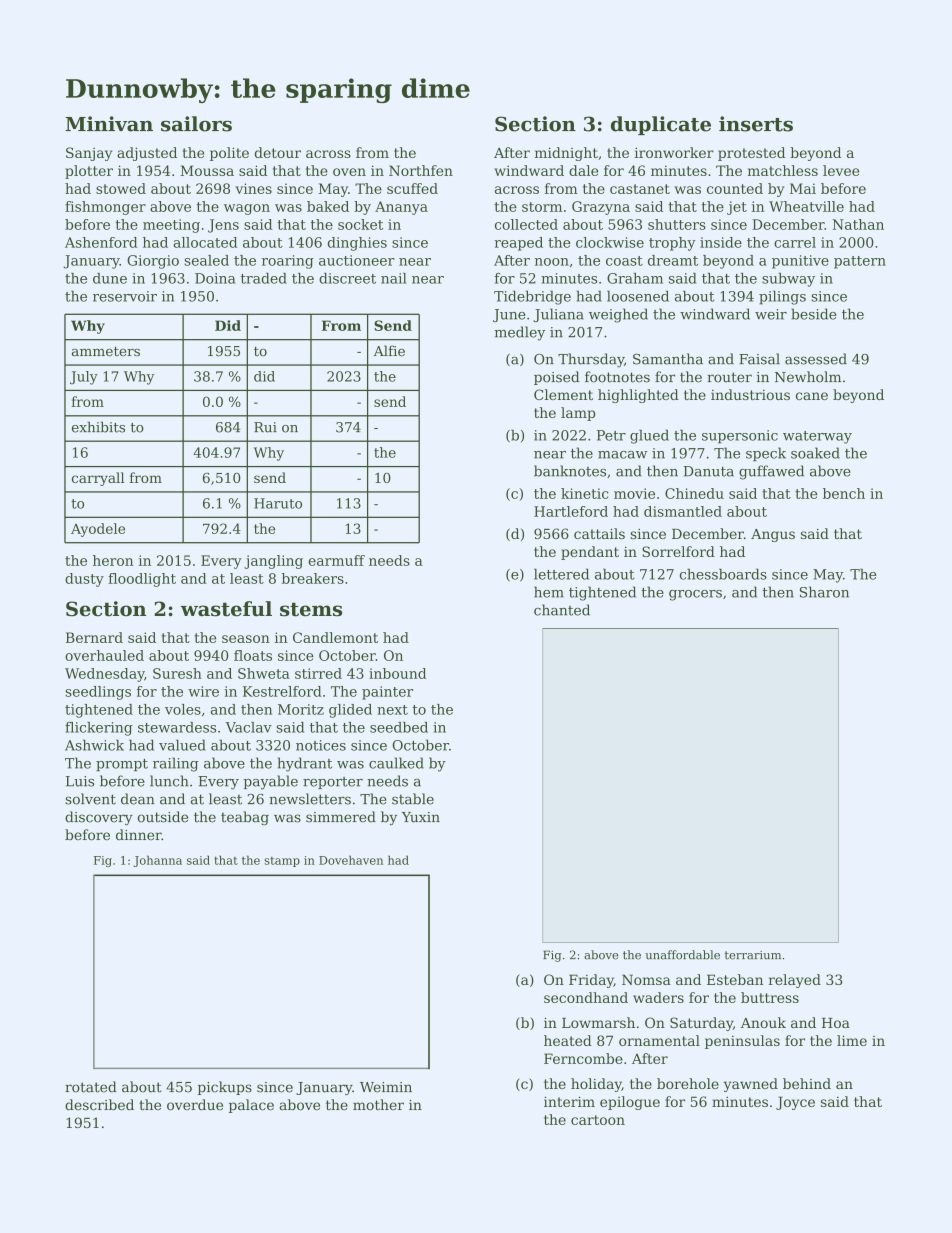 Image resolution: width=952 pixels, height=1233 pixels. What do you see at coordinates (336, 560) in the page?
I see `earmuff` at bounding box center [336, 560].
